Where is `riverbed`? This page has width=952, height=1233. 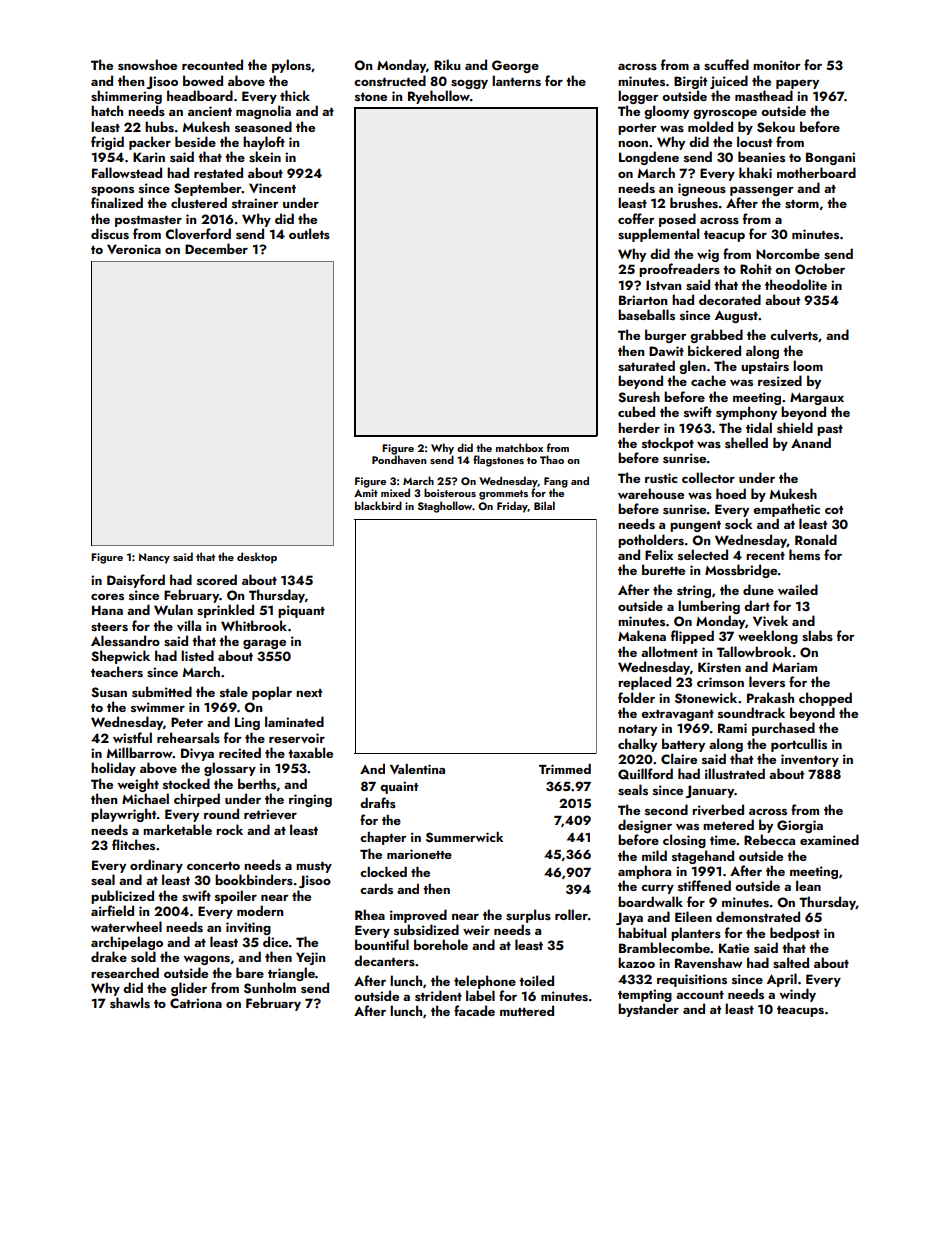
riverbed is located at coordinates (718, 810).
